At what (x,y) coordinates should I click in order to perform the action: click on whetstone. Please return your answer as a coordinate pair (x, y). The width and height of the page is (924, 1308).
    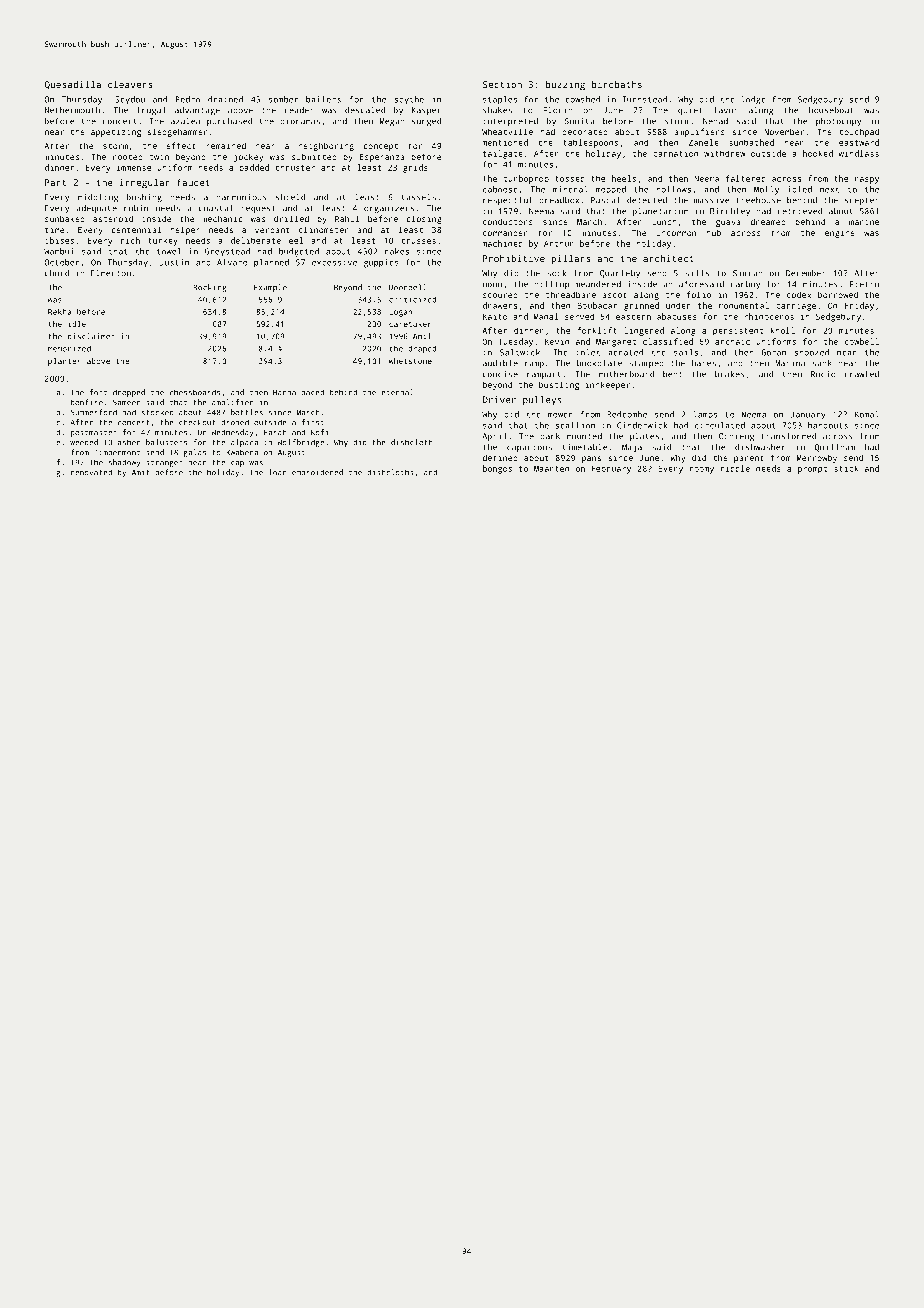
    Looking at the image, I should click on (410, 361).
